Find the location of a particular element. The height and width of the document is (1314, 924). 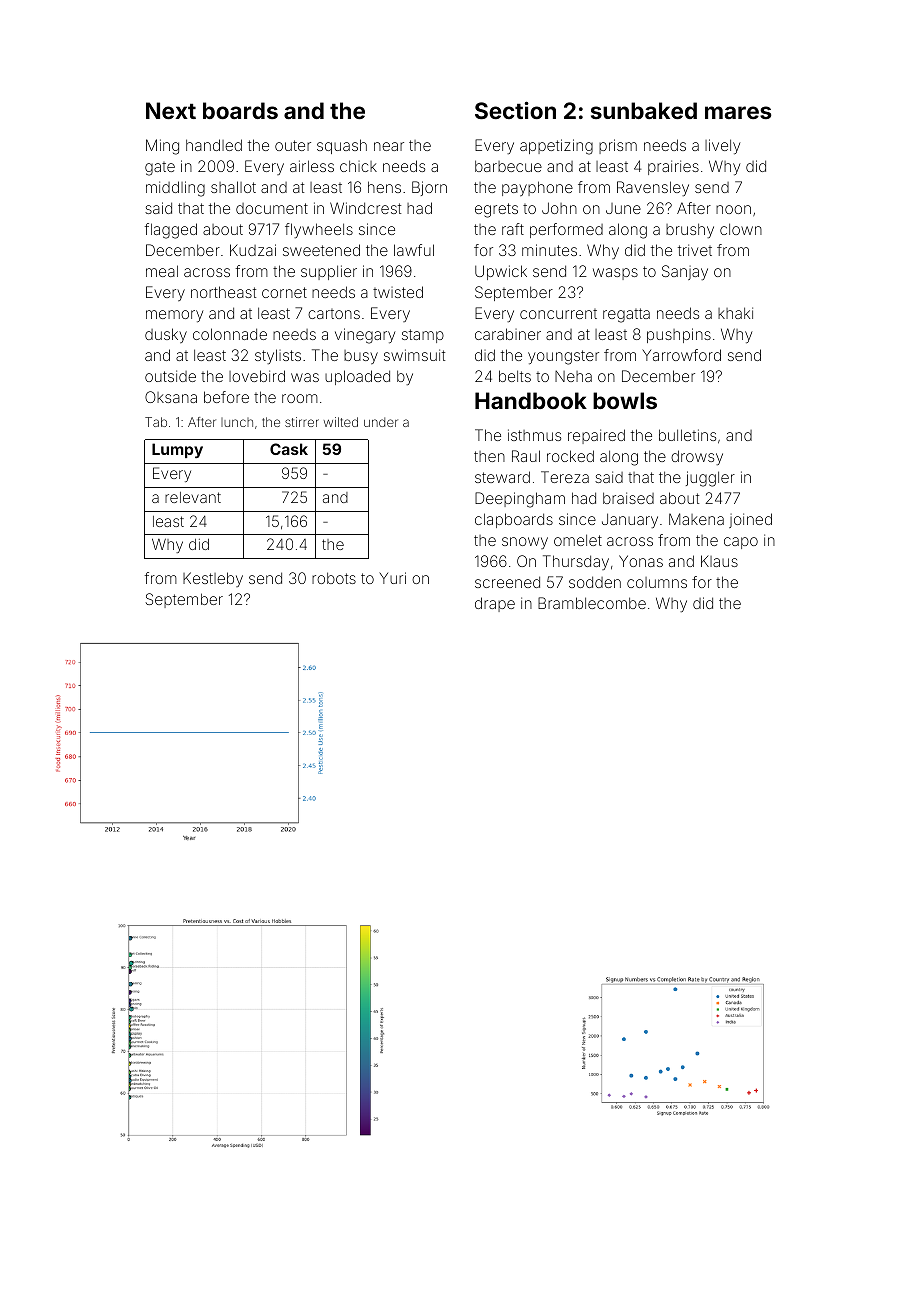

shallot is located at coordinates (233, 187).
